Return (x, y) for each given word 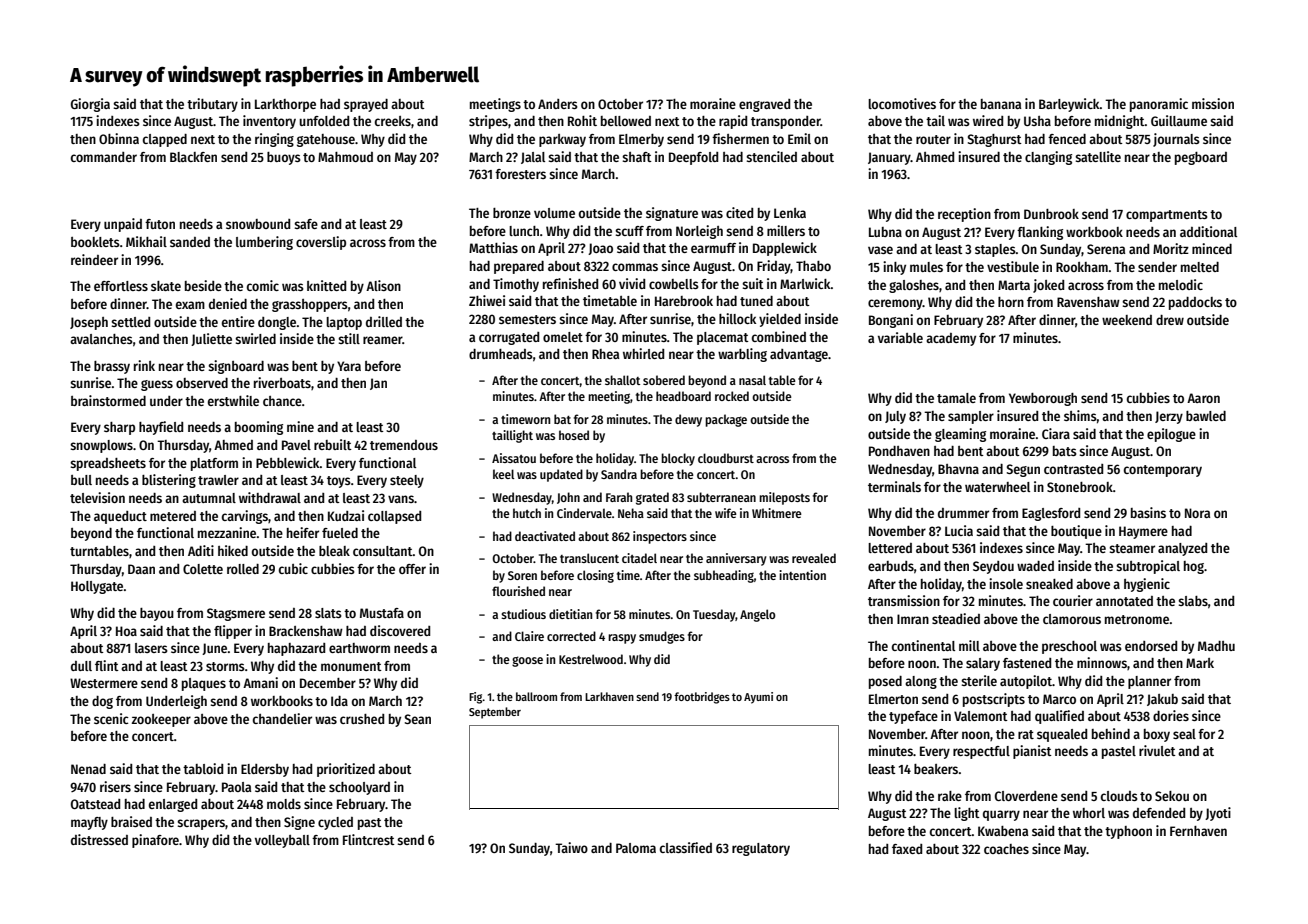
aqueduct (120, 517)
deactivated (545, 536)
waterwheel (997, 487)
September (495, 713)
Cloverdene (1026, 796)
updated (561, 475)
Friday (774, 267)
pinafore (155, 841)
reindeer (94, 259)
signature (672, 214)
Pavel (296, 445)
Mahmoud (345, 157)
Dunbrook (1051, 214)
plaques (204, 684)
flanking (1040, 233)
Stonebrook (1080, 487)
